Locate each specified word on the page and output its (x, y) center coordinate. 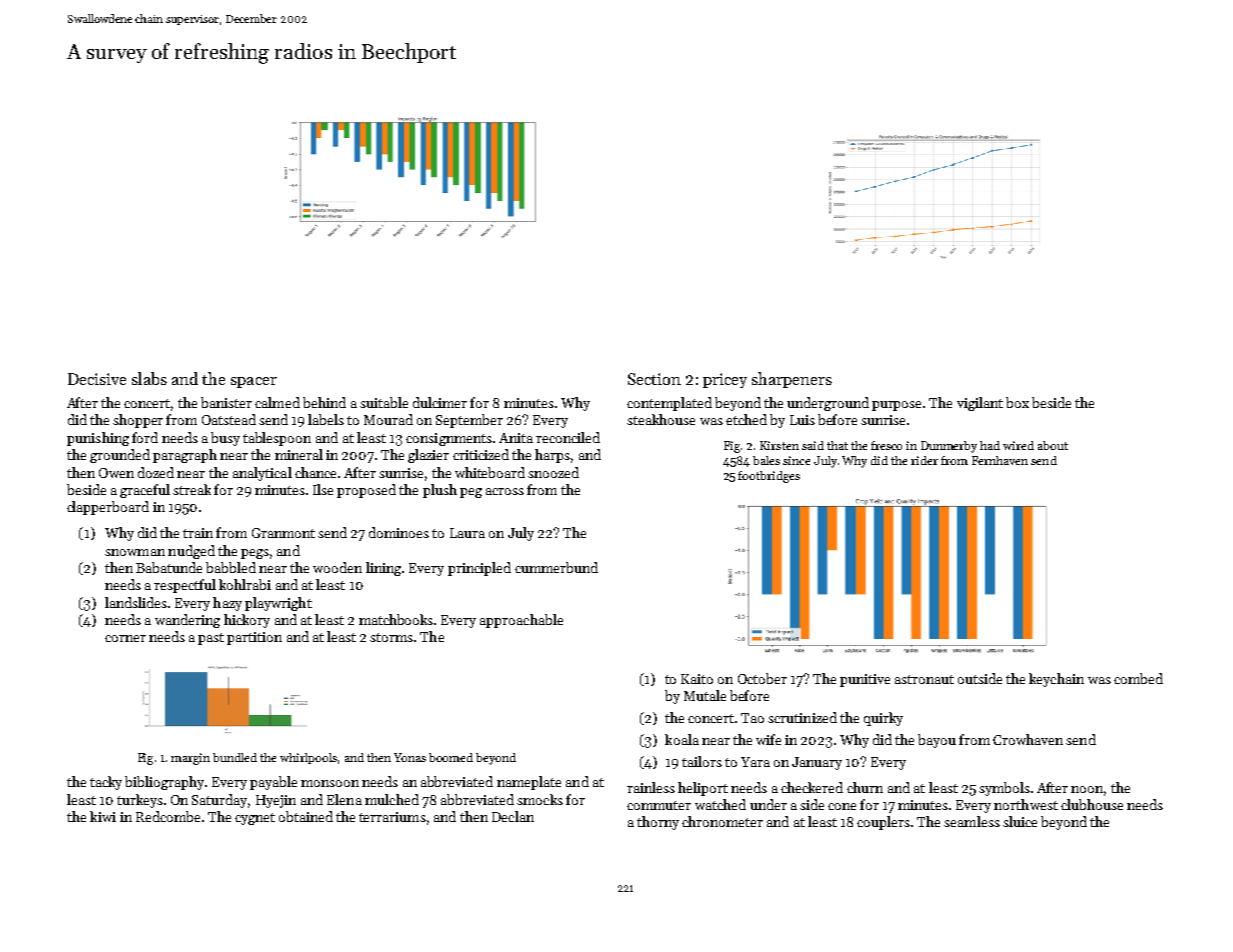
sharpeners (792, 380)
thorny (658, 823)
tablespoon (277, 439)
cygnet (255, 819)
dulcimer (440, 402)
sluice (1020, 821)
